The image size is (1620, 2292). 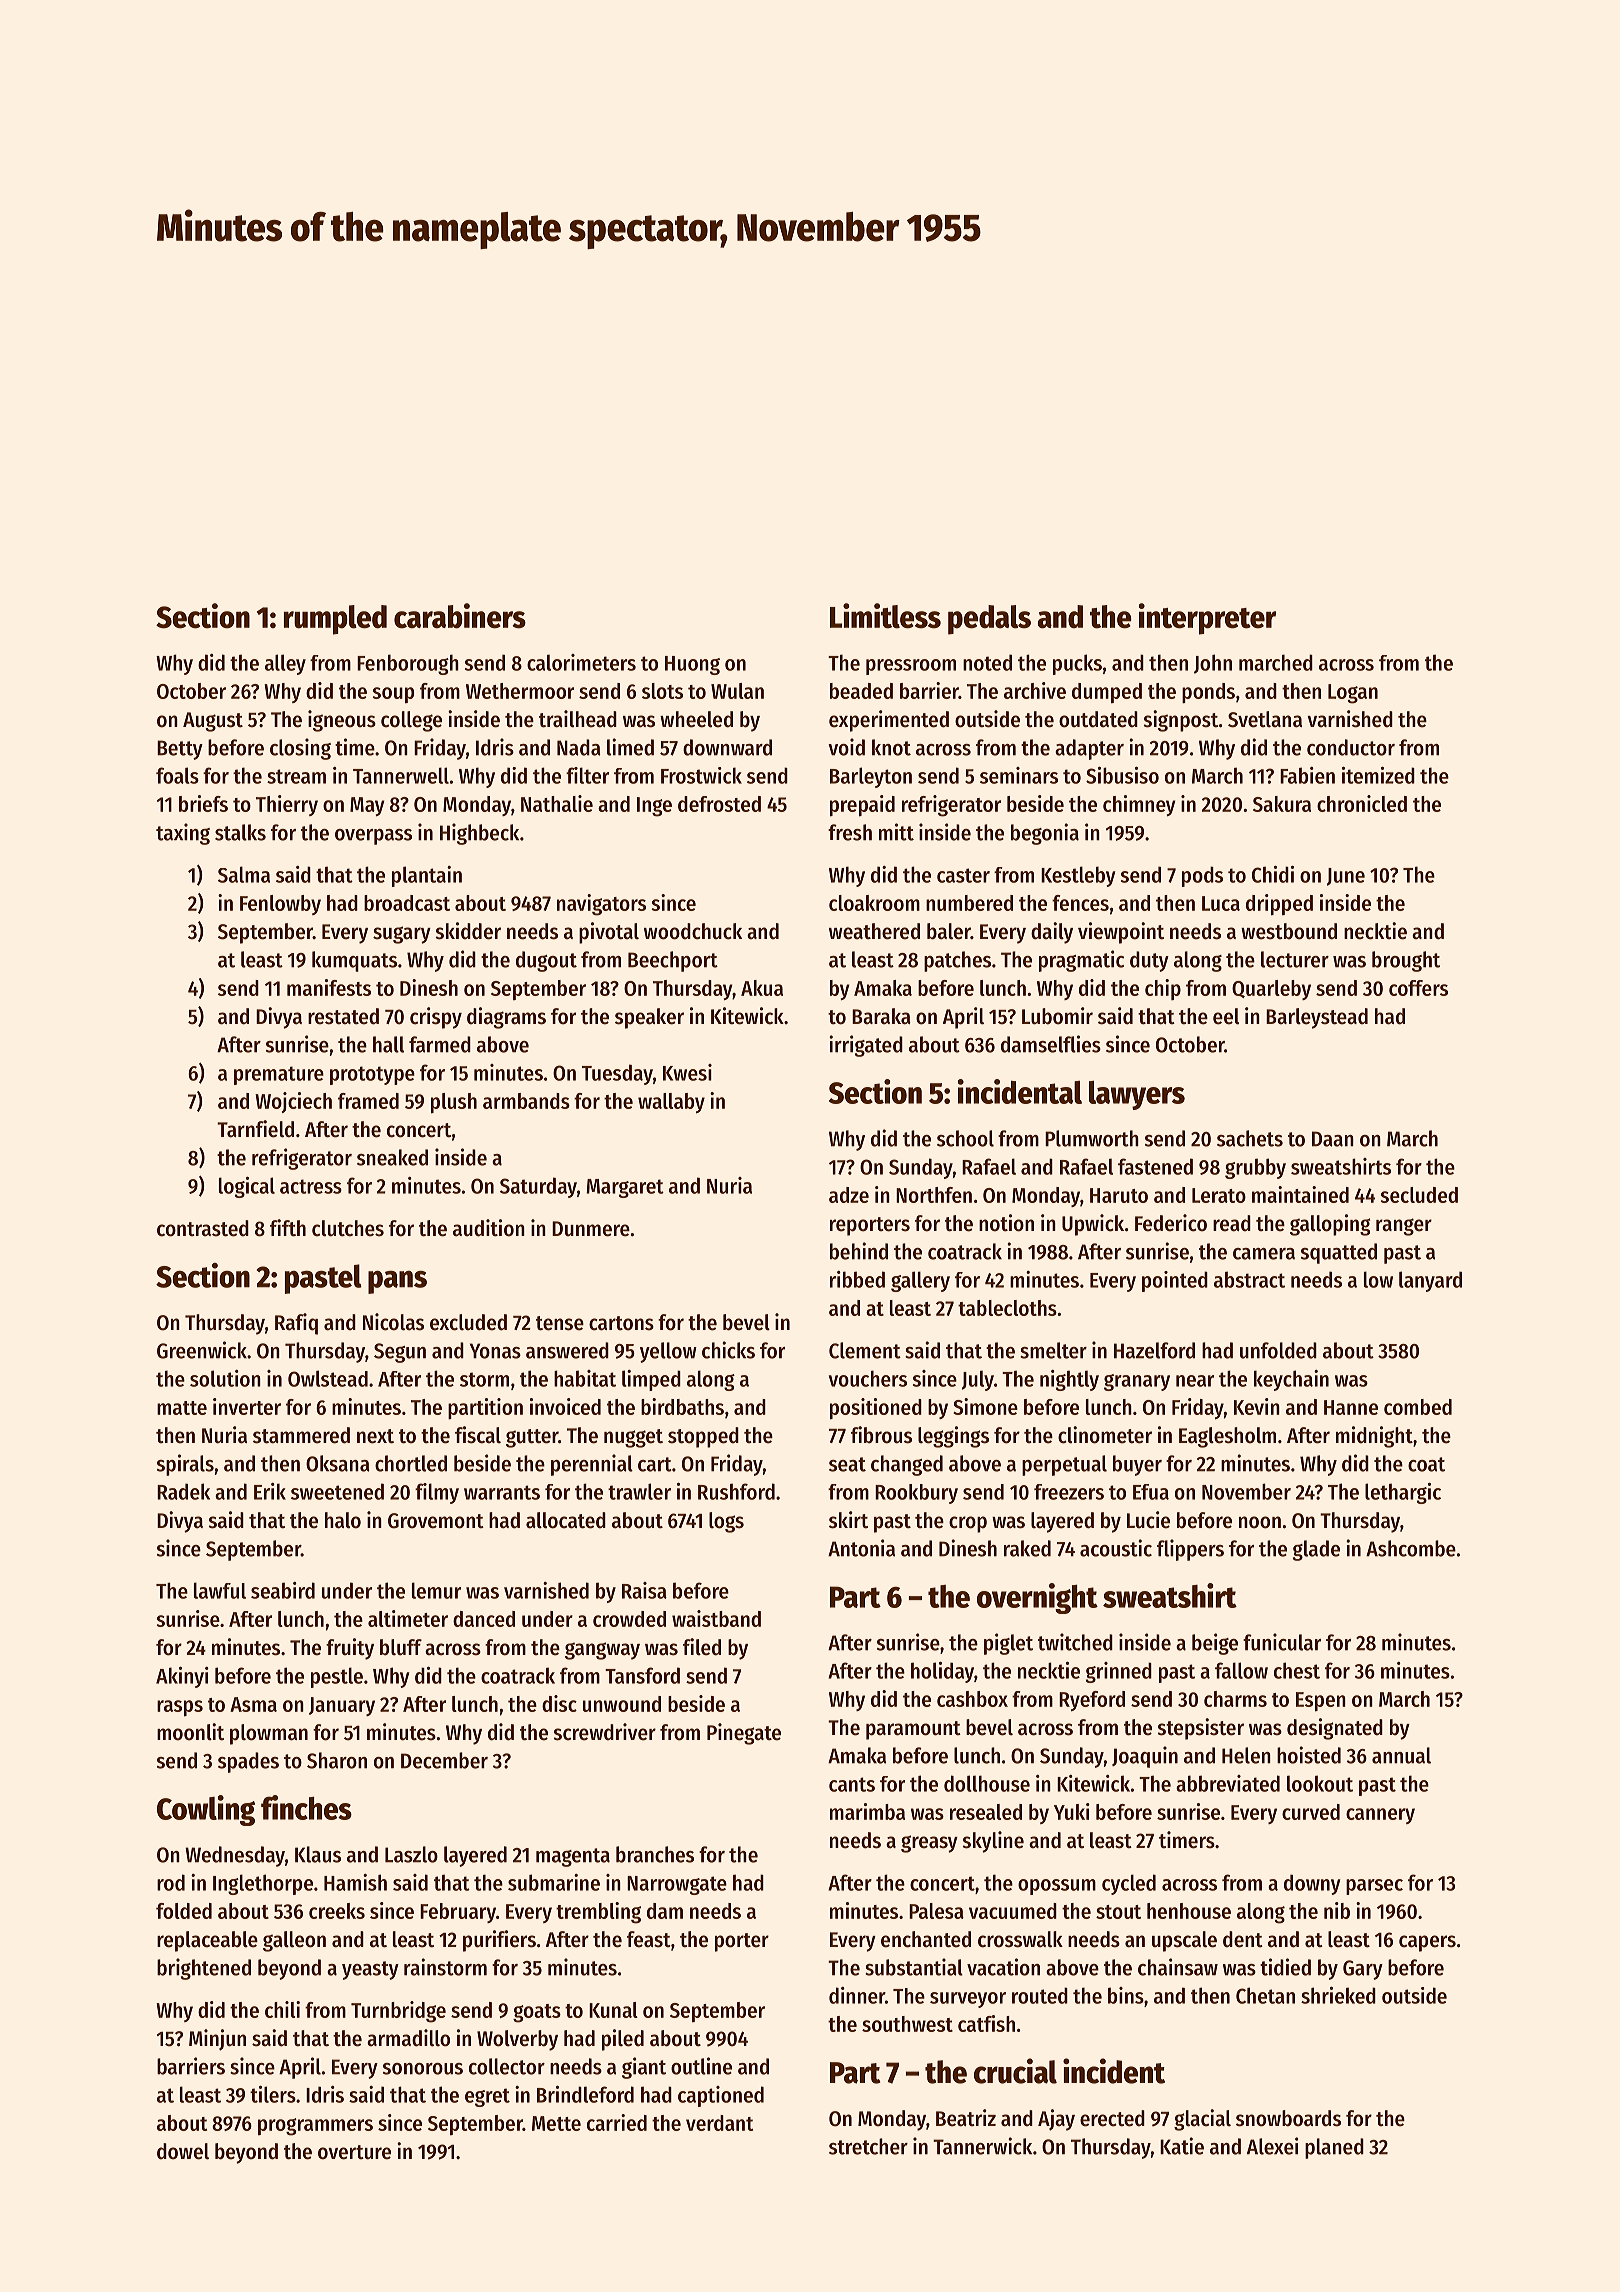 What do you see at coordinates (885, 616) in the screenshot?
I see `Limitless` at bounding box center [885, 616].
